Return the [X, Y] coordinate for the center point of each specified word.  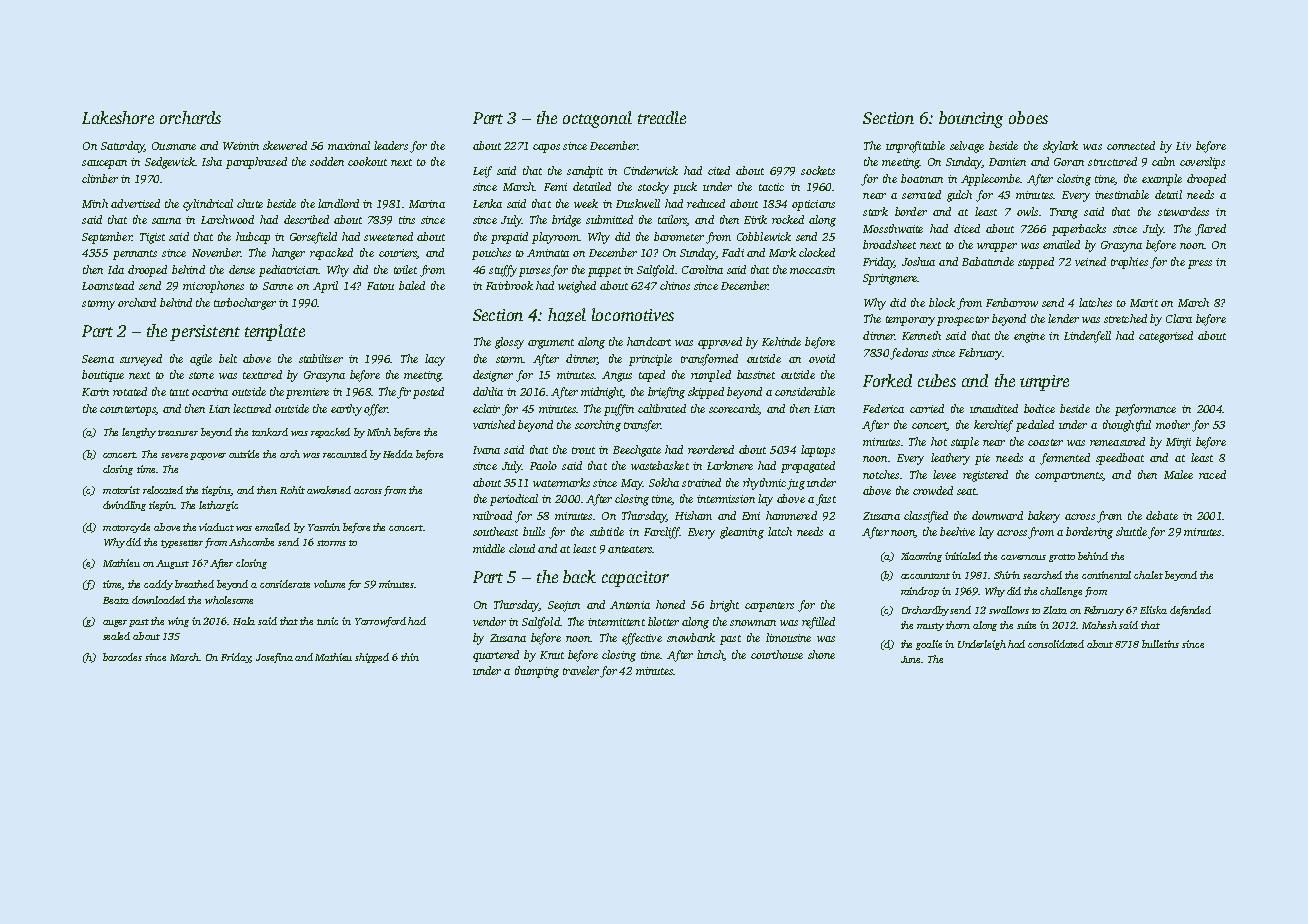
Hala [244, 621]
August [172, 564]
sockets [818, 170]
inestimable [1122, 194]
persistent [205, 333]
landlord [338, 203]
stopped [1036, 263]
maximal [349, 145]
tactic [771, 187]
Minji [1178, 443]
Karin [95, 392]
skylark [1060, 147]
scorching [598, 426]
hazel [567, 315]
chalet [1148, 575]
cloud [522, 548]
